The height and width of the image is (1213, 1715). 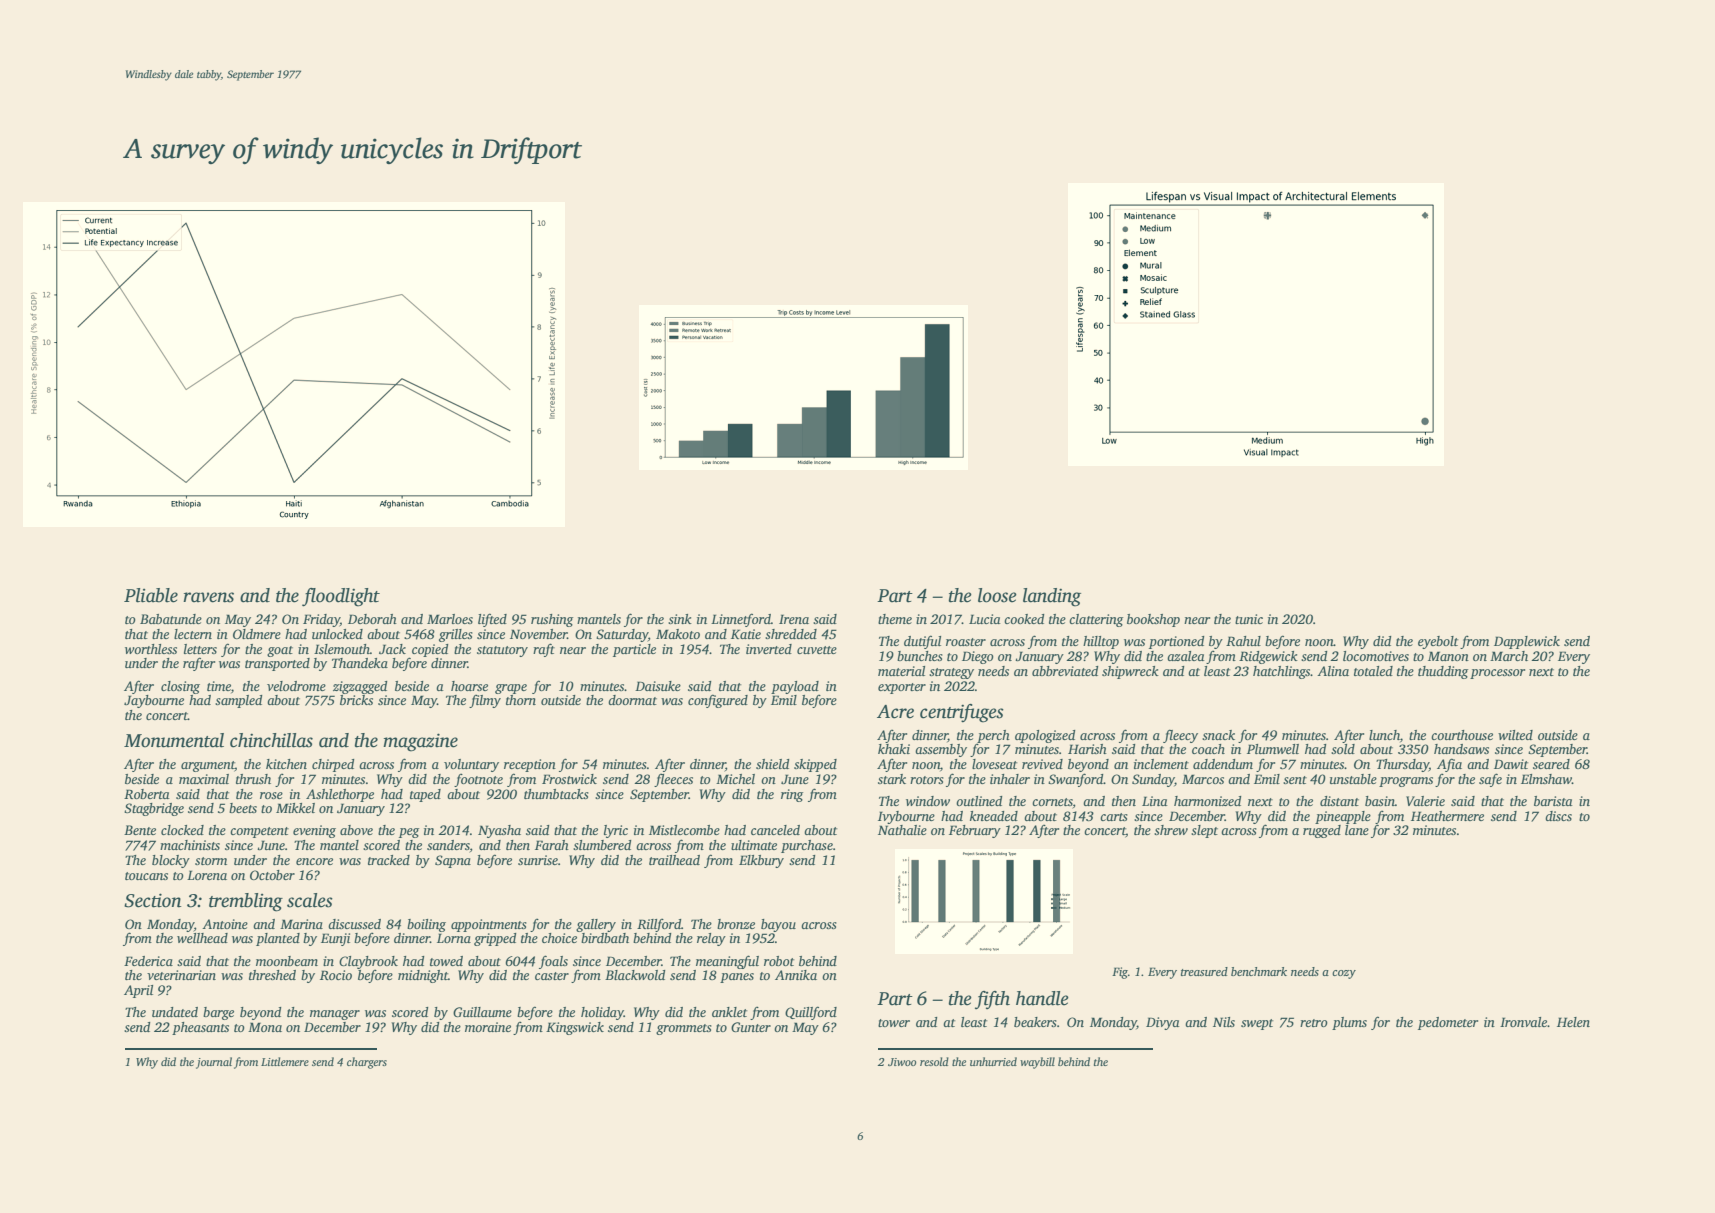 What do you see at coordinates (1052, 597) in the image?
I see `landing` at bounding box center [1052, 597].
